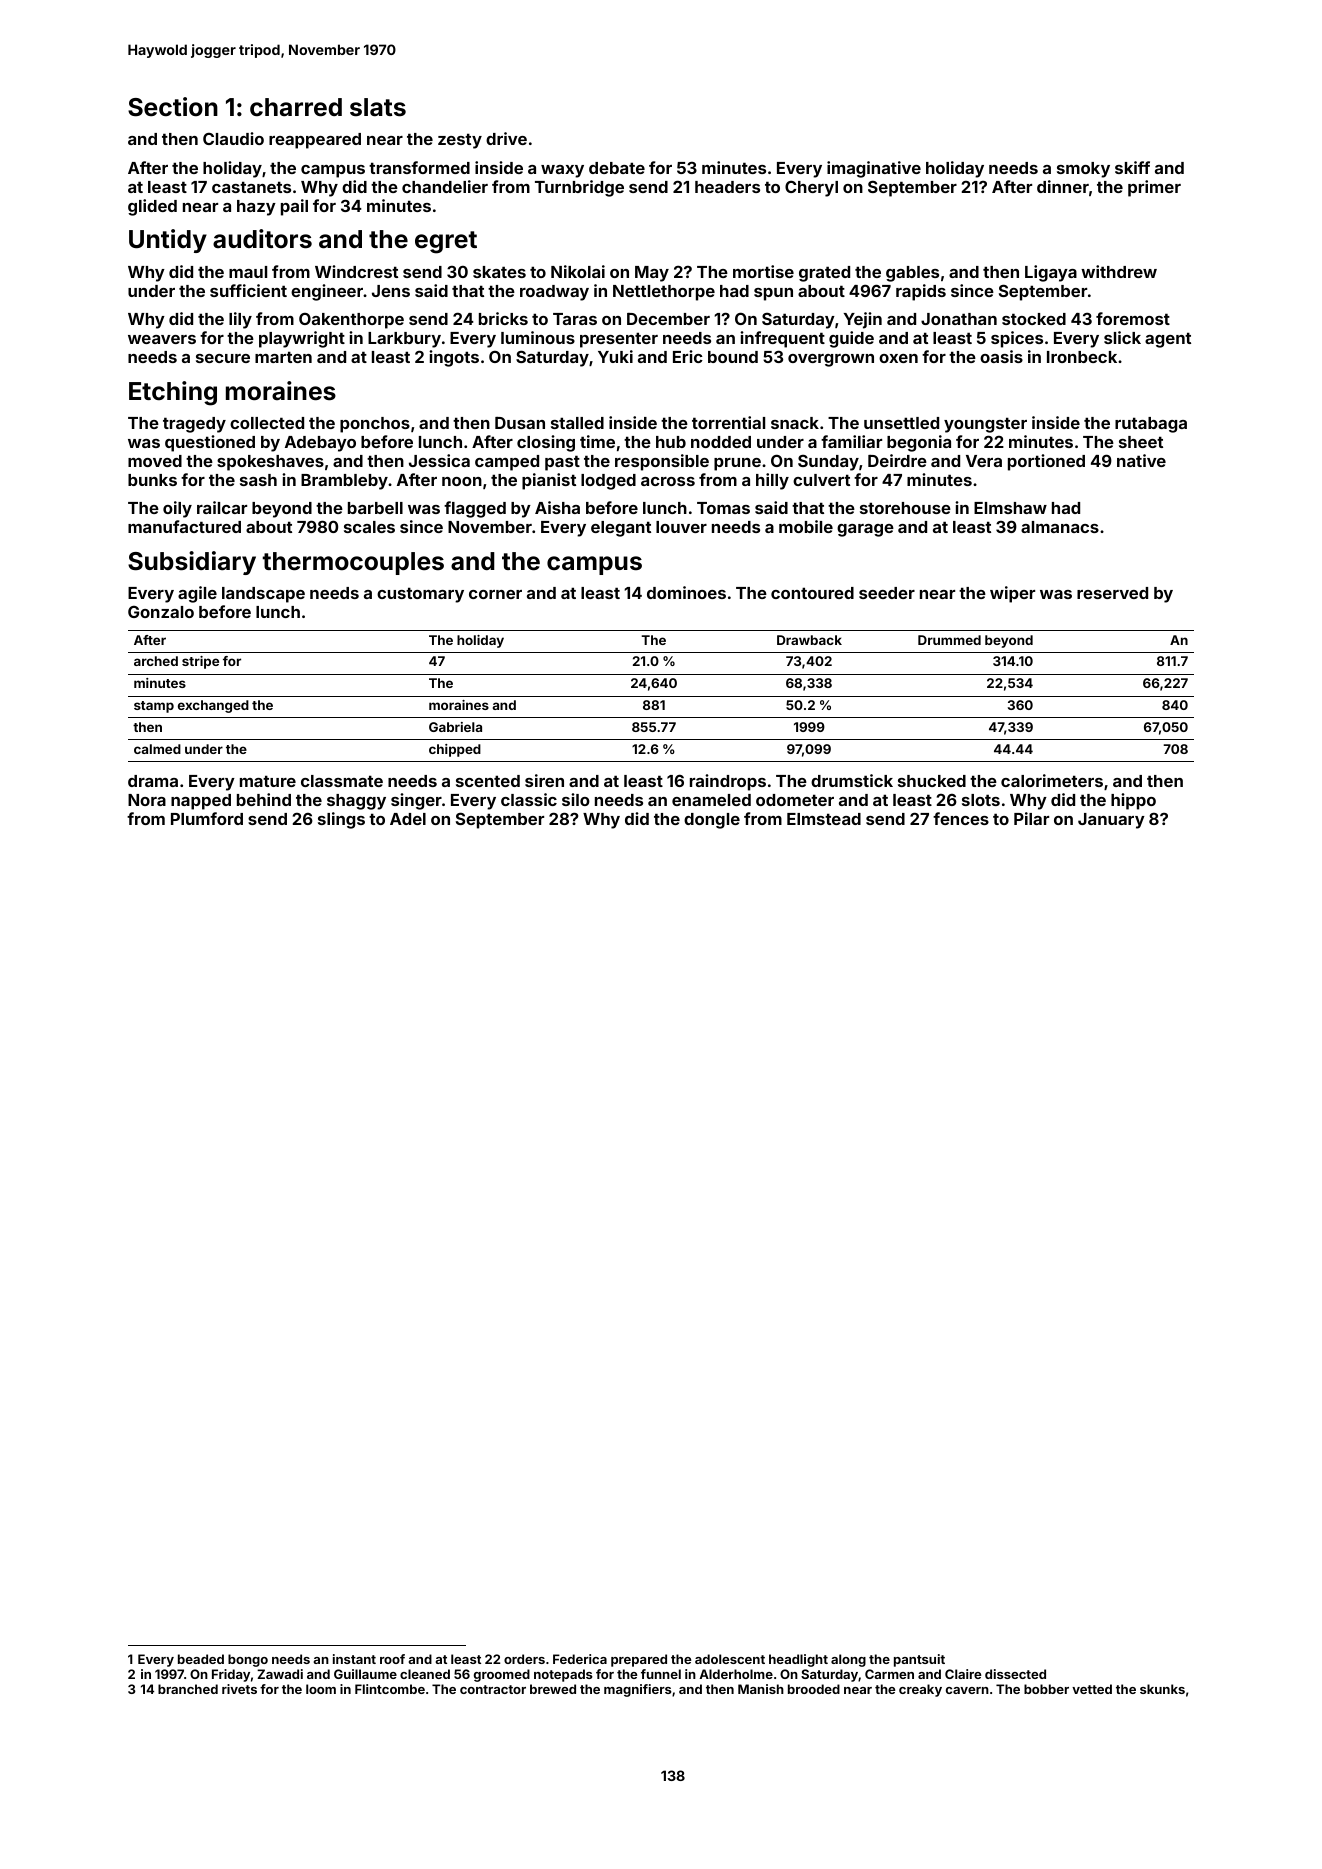 The image size is (1322, 1869). Describe the element at coordinates (1112, 593) in the screenshot. I see `reserved` at that location.
